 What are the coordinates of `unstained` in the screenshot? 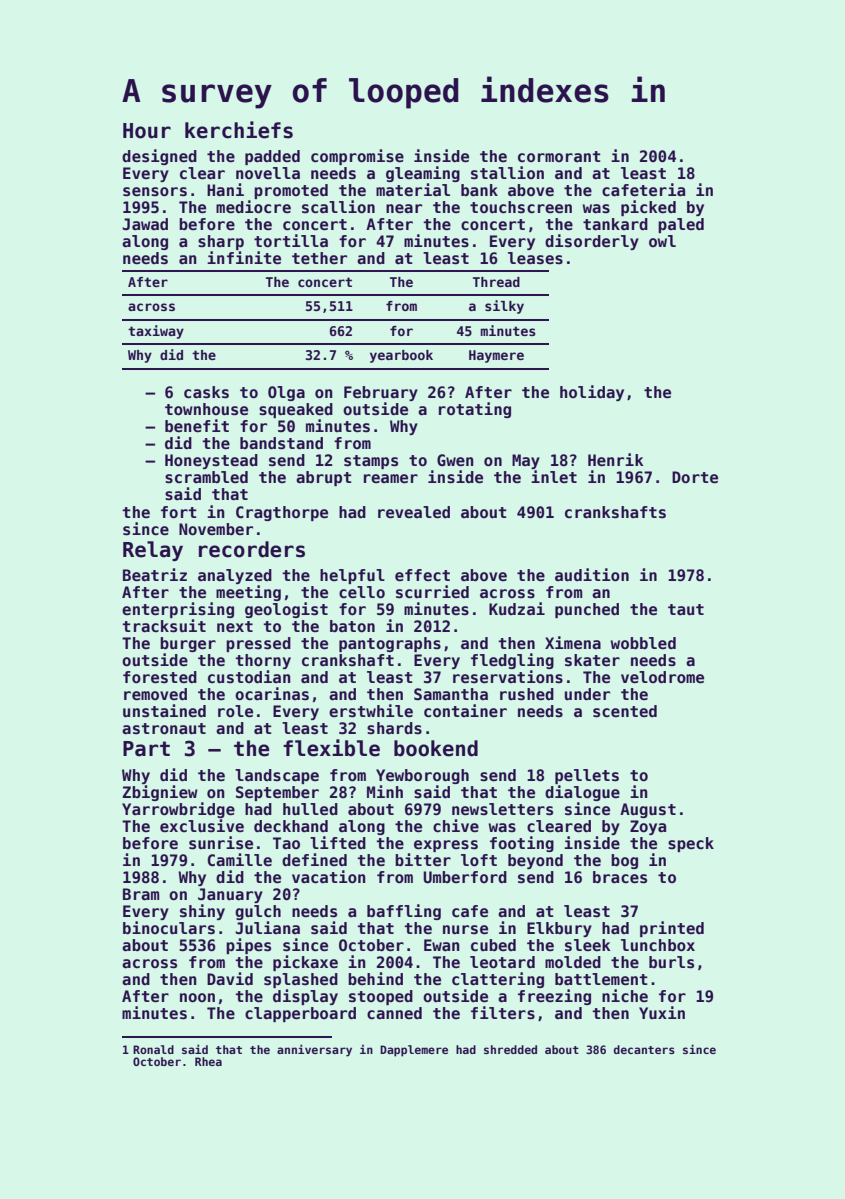 It's located at (164, 711).
